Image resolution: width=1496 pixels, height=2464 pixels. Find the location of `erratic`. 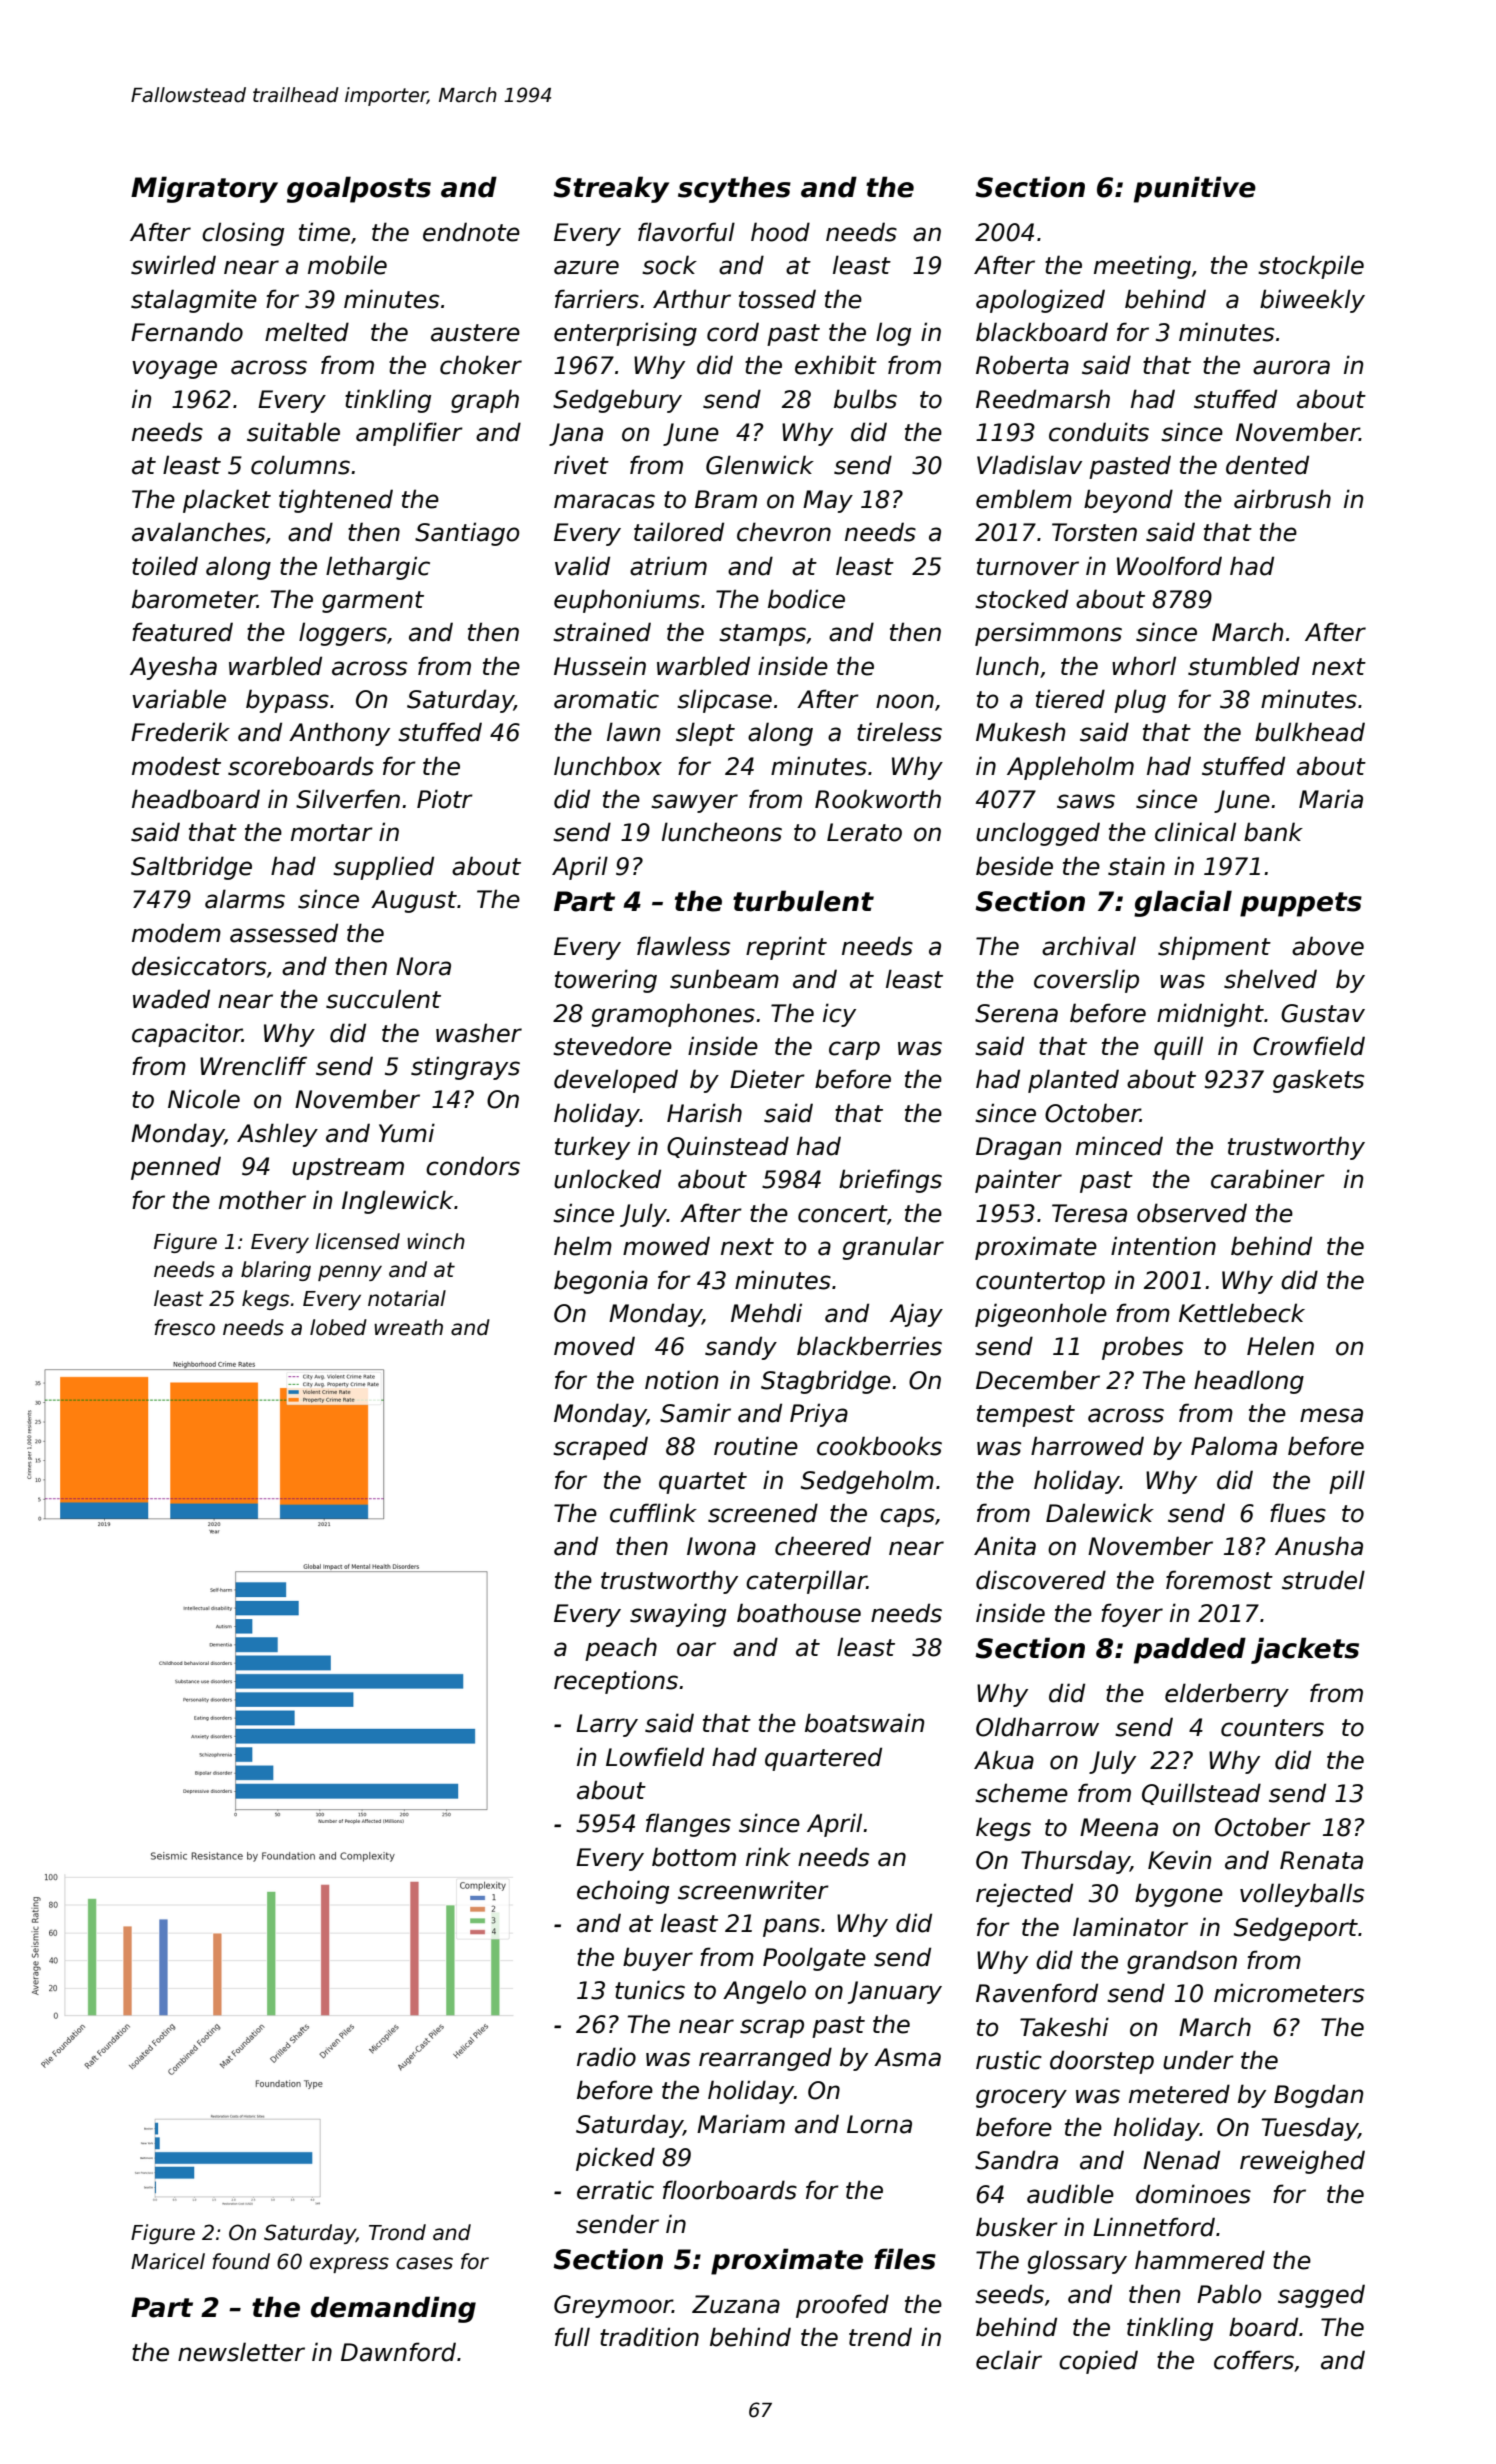

erratic is located at coordinates (615, 2190).
